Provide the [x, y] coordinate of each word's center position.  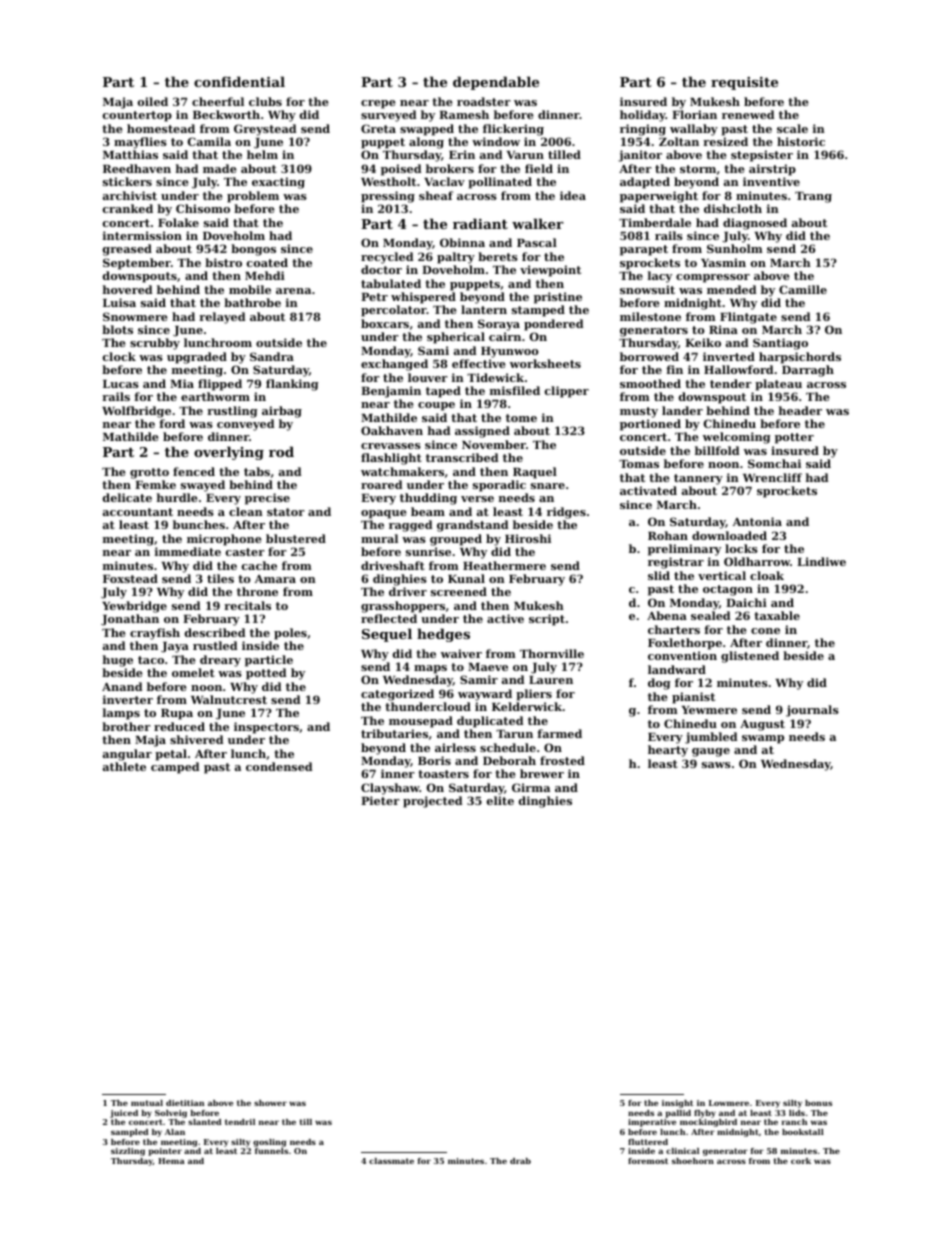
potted [266, 674]
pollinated [500, 183]
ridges [566, 513]
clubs [265, 101]
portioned [650, 425]
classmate [391, 1161]
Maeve [488, 667]
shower [270, 1103]
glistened [750, 657]
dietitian [185, 1103]
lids [797, 1113]
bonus [818, 1103]
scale [792, 128]
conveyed [246, 425]
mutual [147, 1103]
